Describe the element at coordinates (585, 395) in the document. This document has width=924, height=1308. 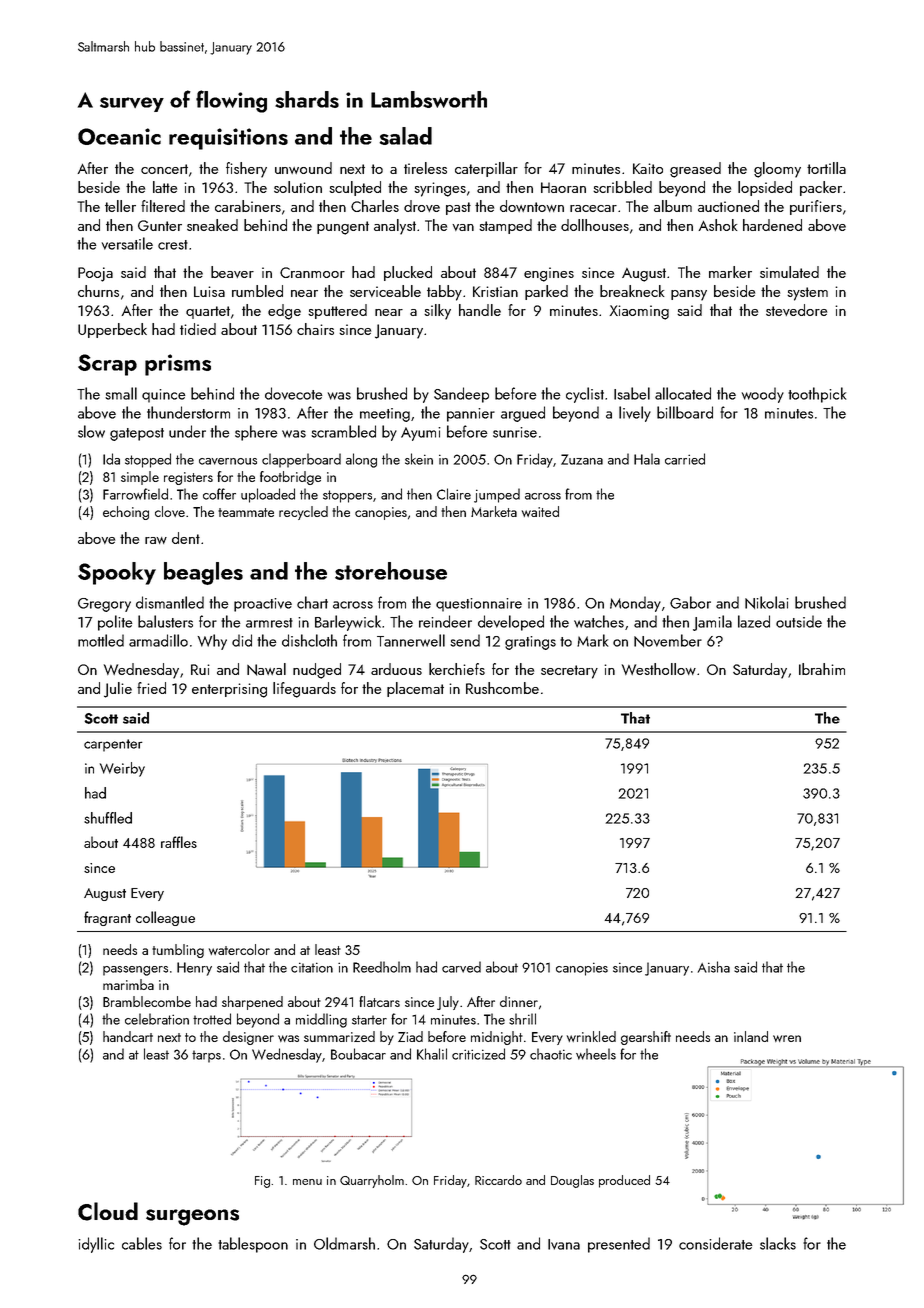
I see `cyclist` at that location.
